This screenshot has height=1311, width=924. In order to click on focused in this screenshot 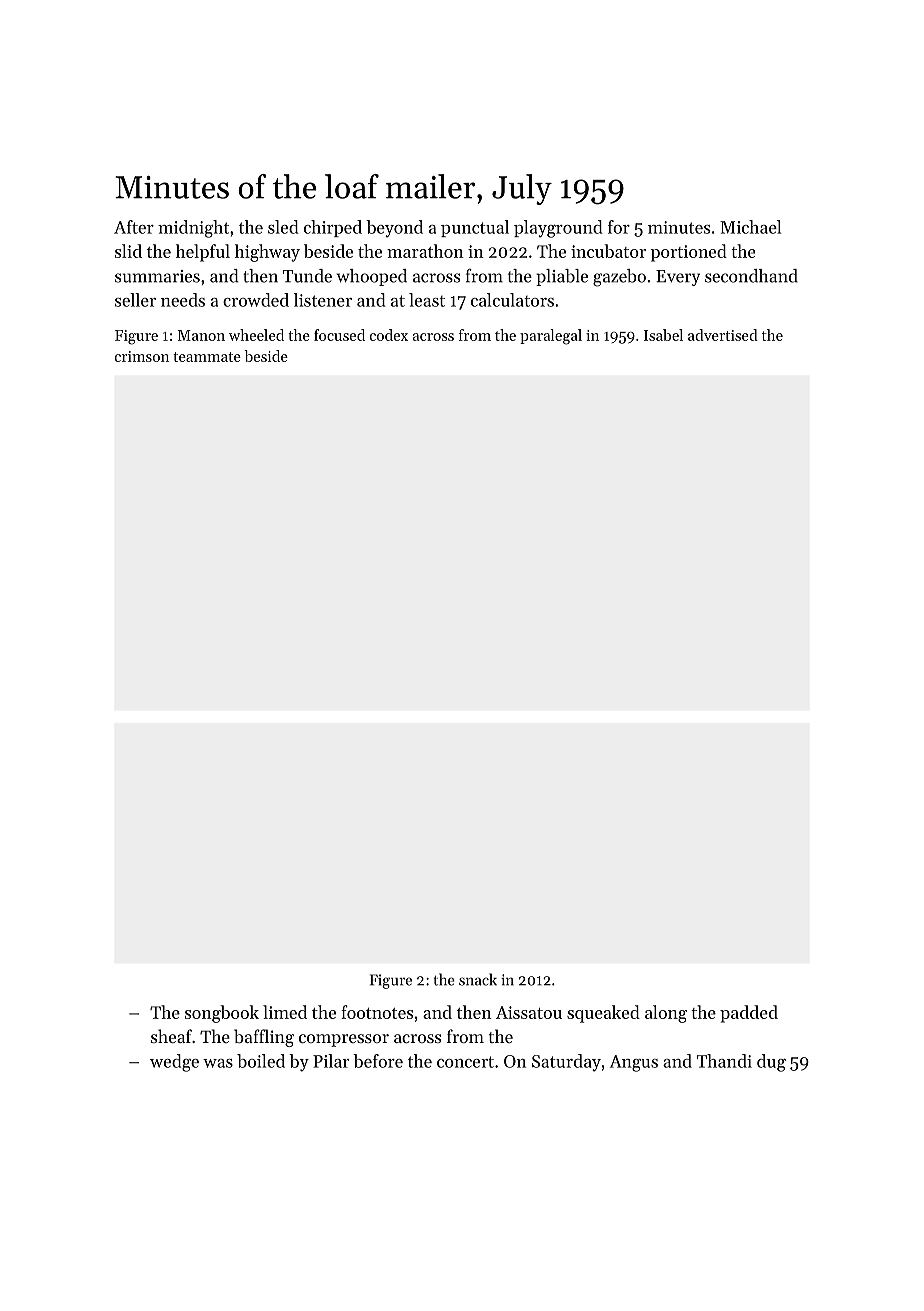, I will do `click(339, 335)`.
